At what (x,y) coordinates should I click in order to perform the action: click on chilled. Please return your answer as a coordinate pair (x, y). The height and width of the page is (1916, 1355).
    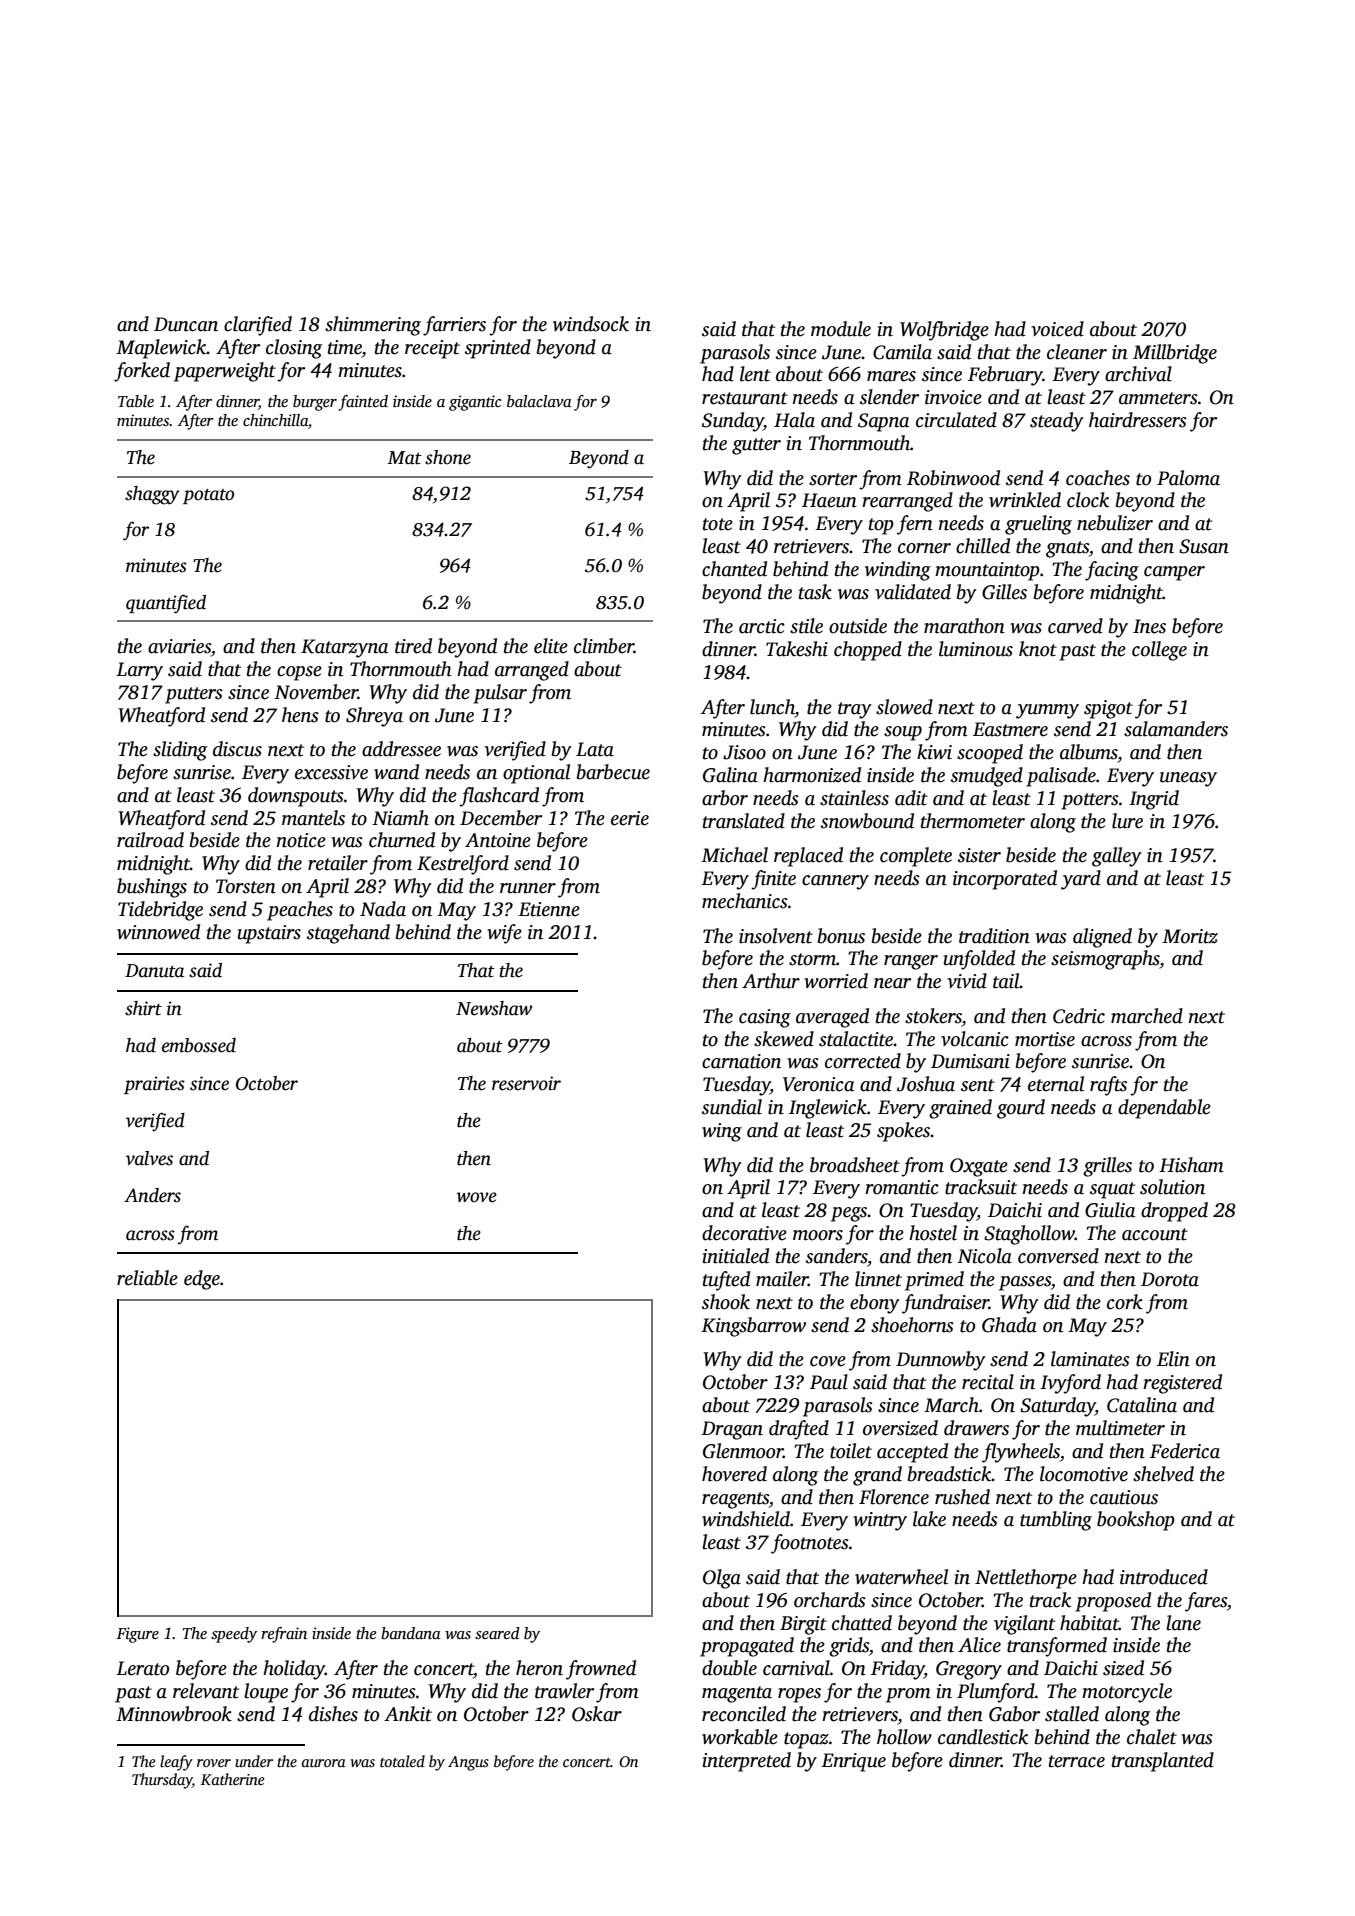
    Looking at the image, I should click on (983, 546).
